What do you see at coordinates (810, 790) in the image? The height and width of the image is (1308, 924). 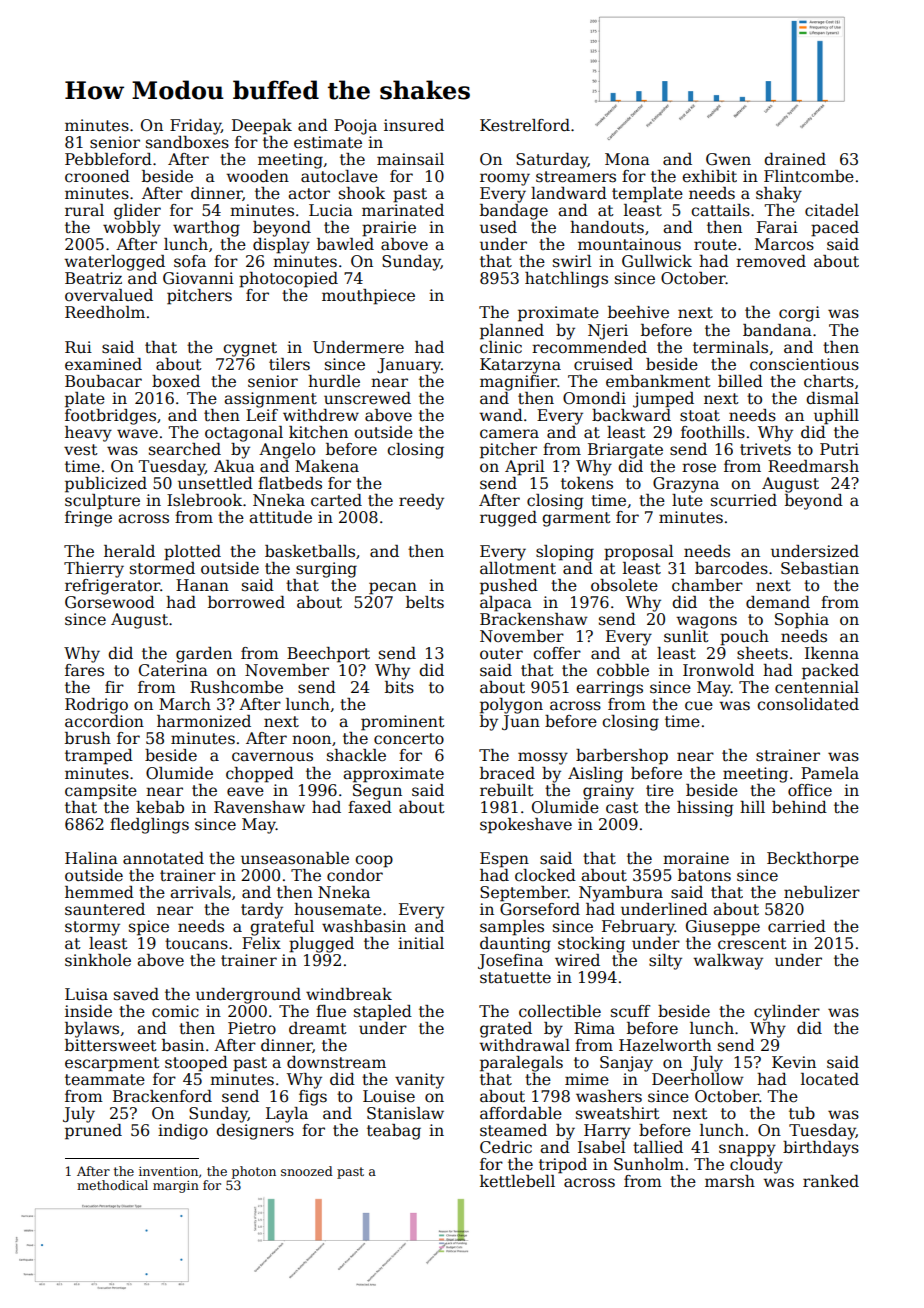 I see `office` at bounding box center [810, 790].
